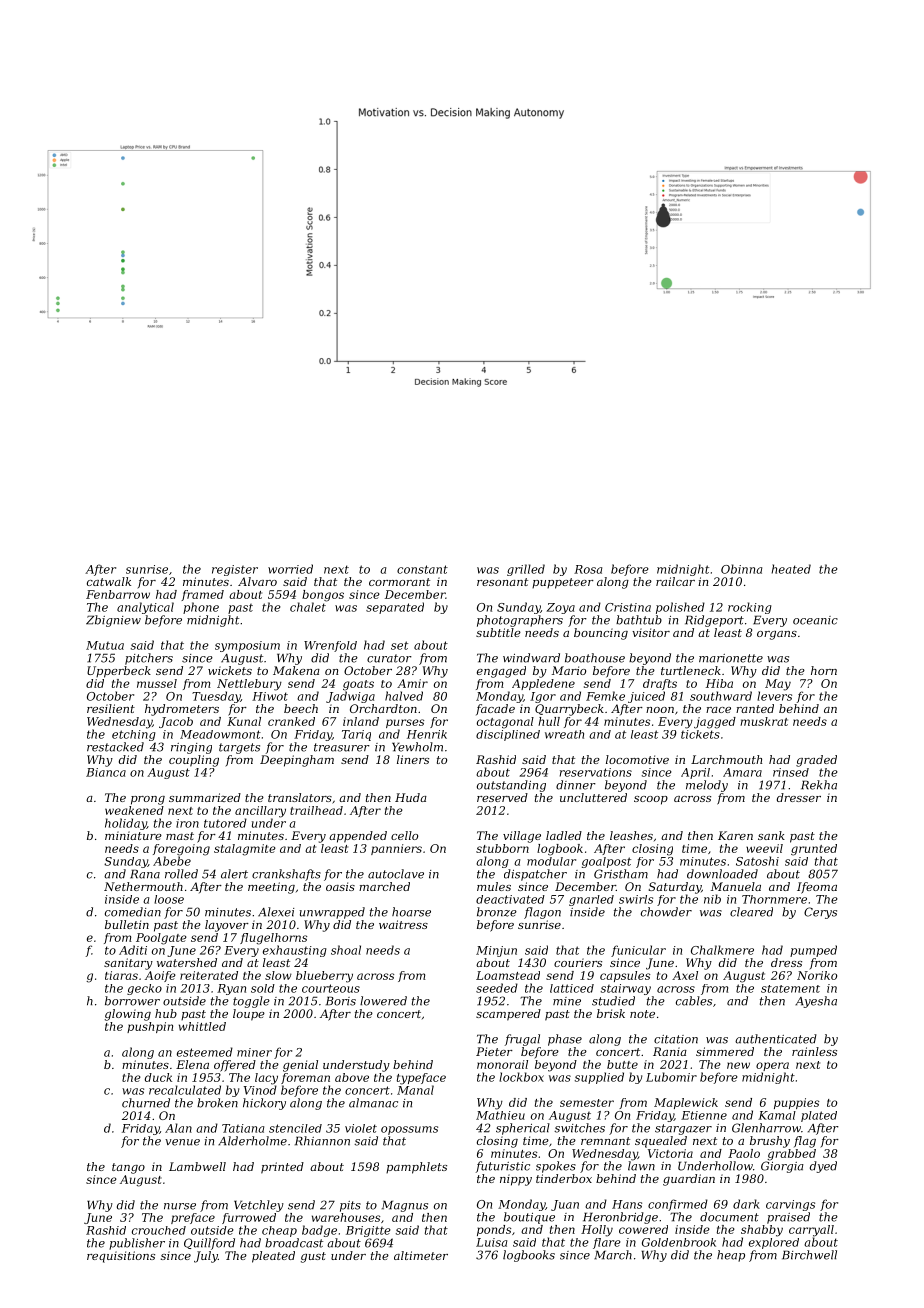 The height and width of the screenshot is (1308, 924). I want to click on Magnus, so click(405, 1206).
